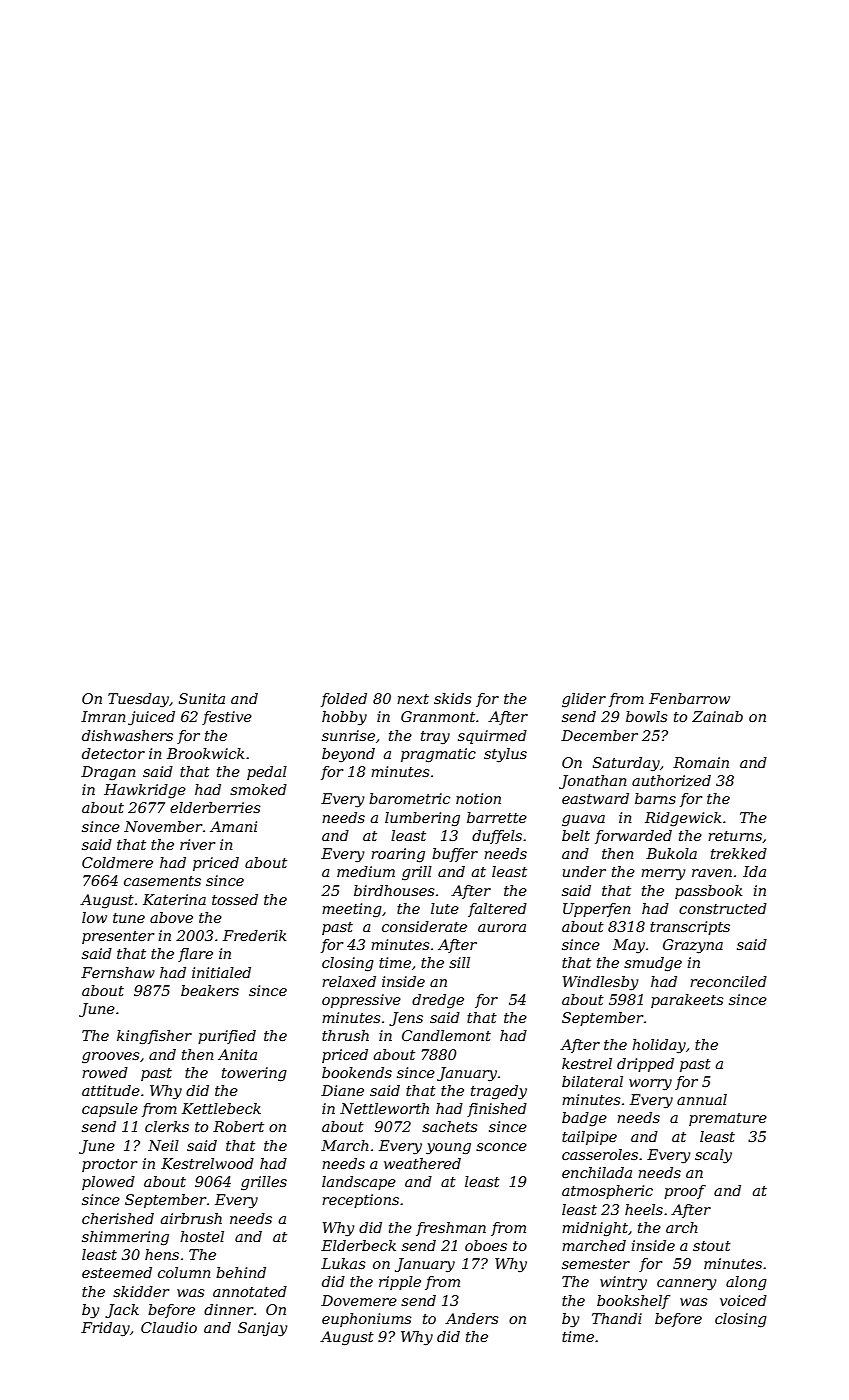 The image size is (849, 1400). Describe the element at coordinates (113, 753) in the page. I see `detector` at that location.
